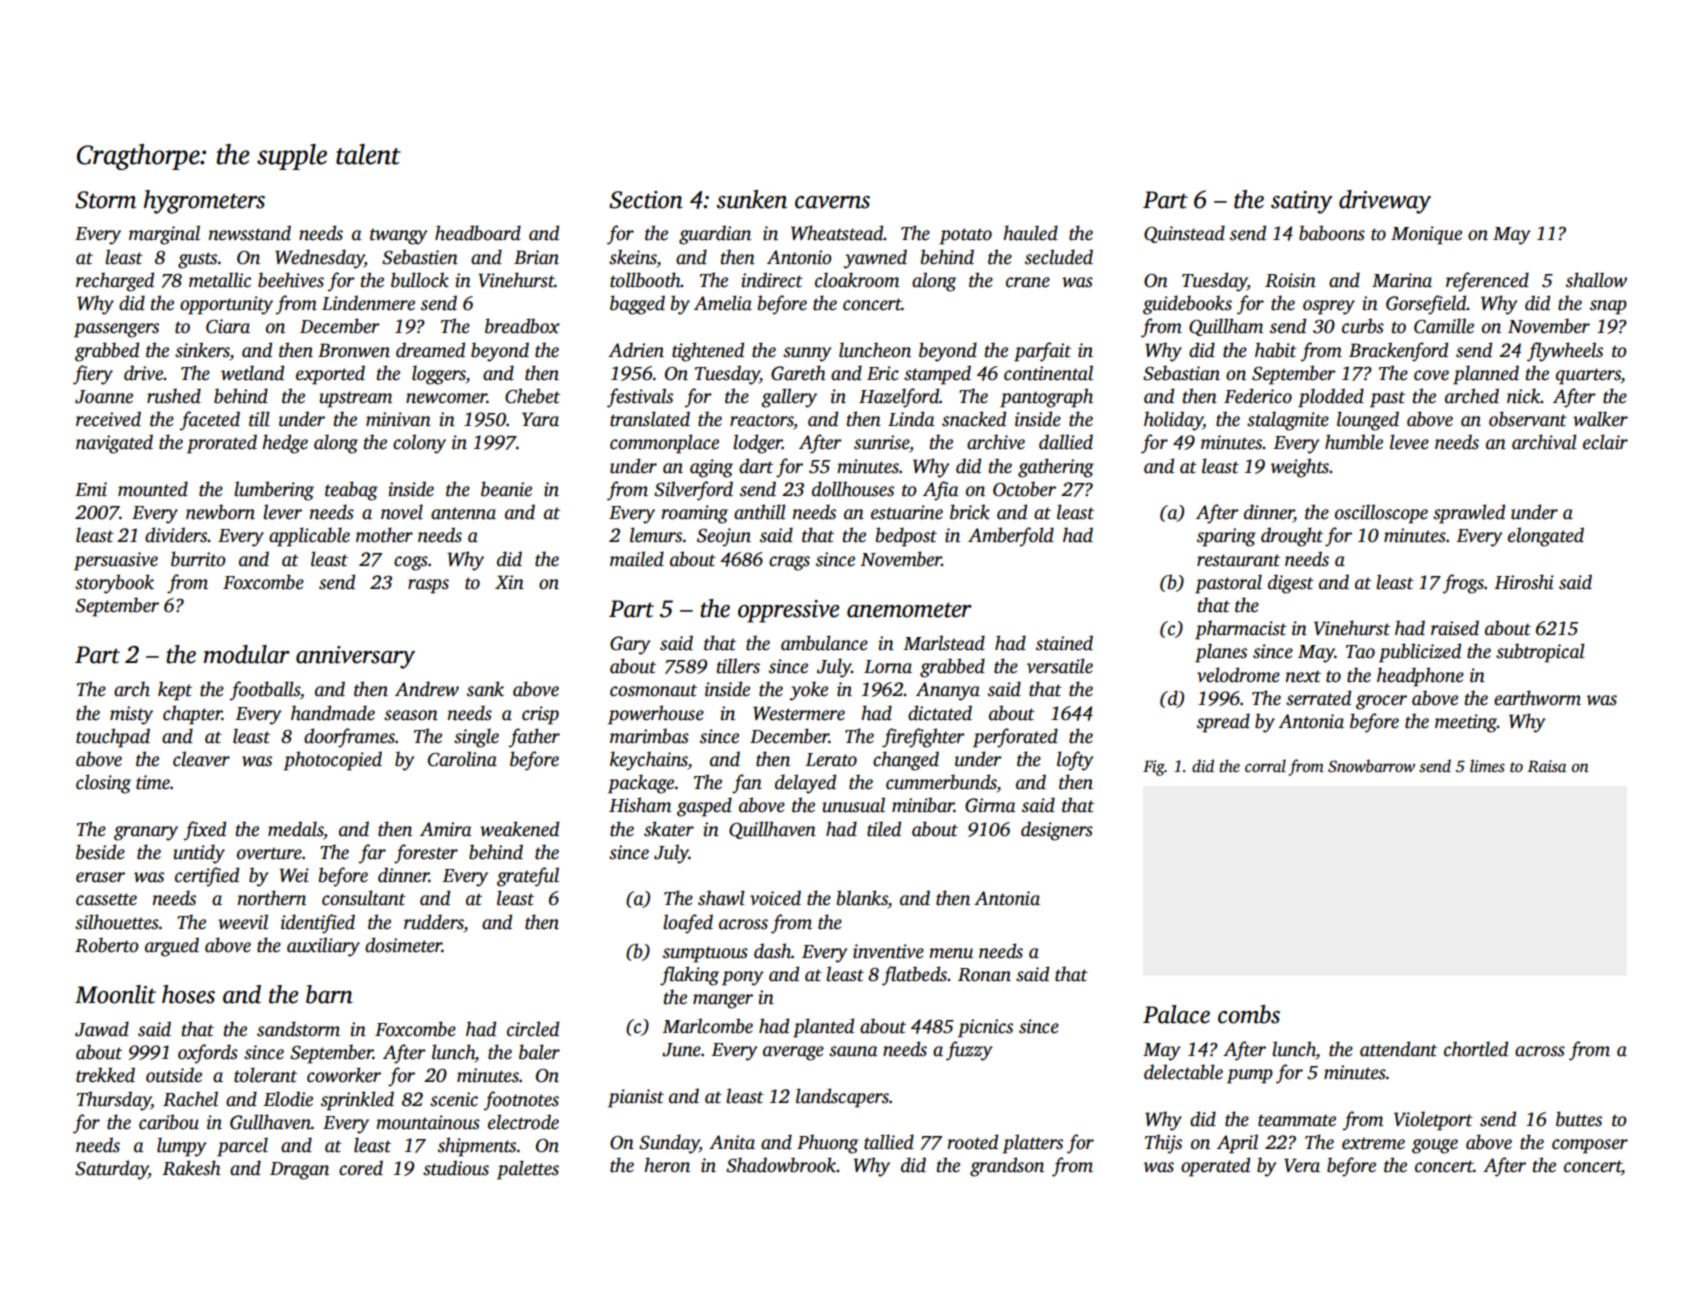  I want to click on sunken, so click(752, 199).
